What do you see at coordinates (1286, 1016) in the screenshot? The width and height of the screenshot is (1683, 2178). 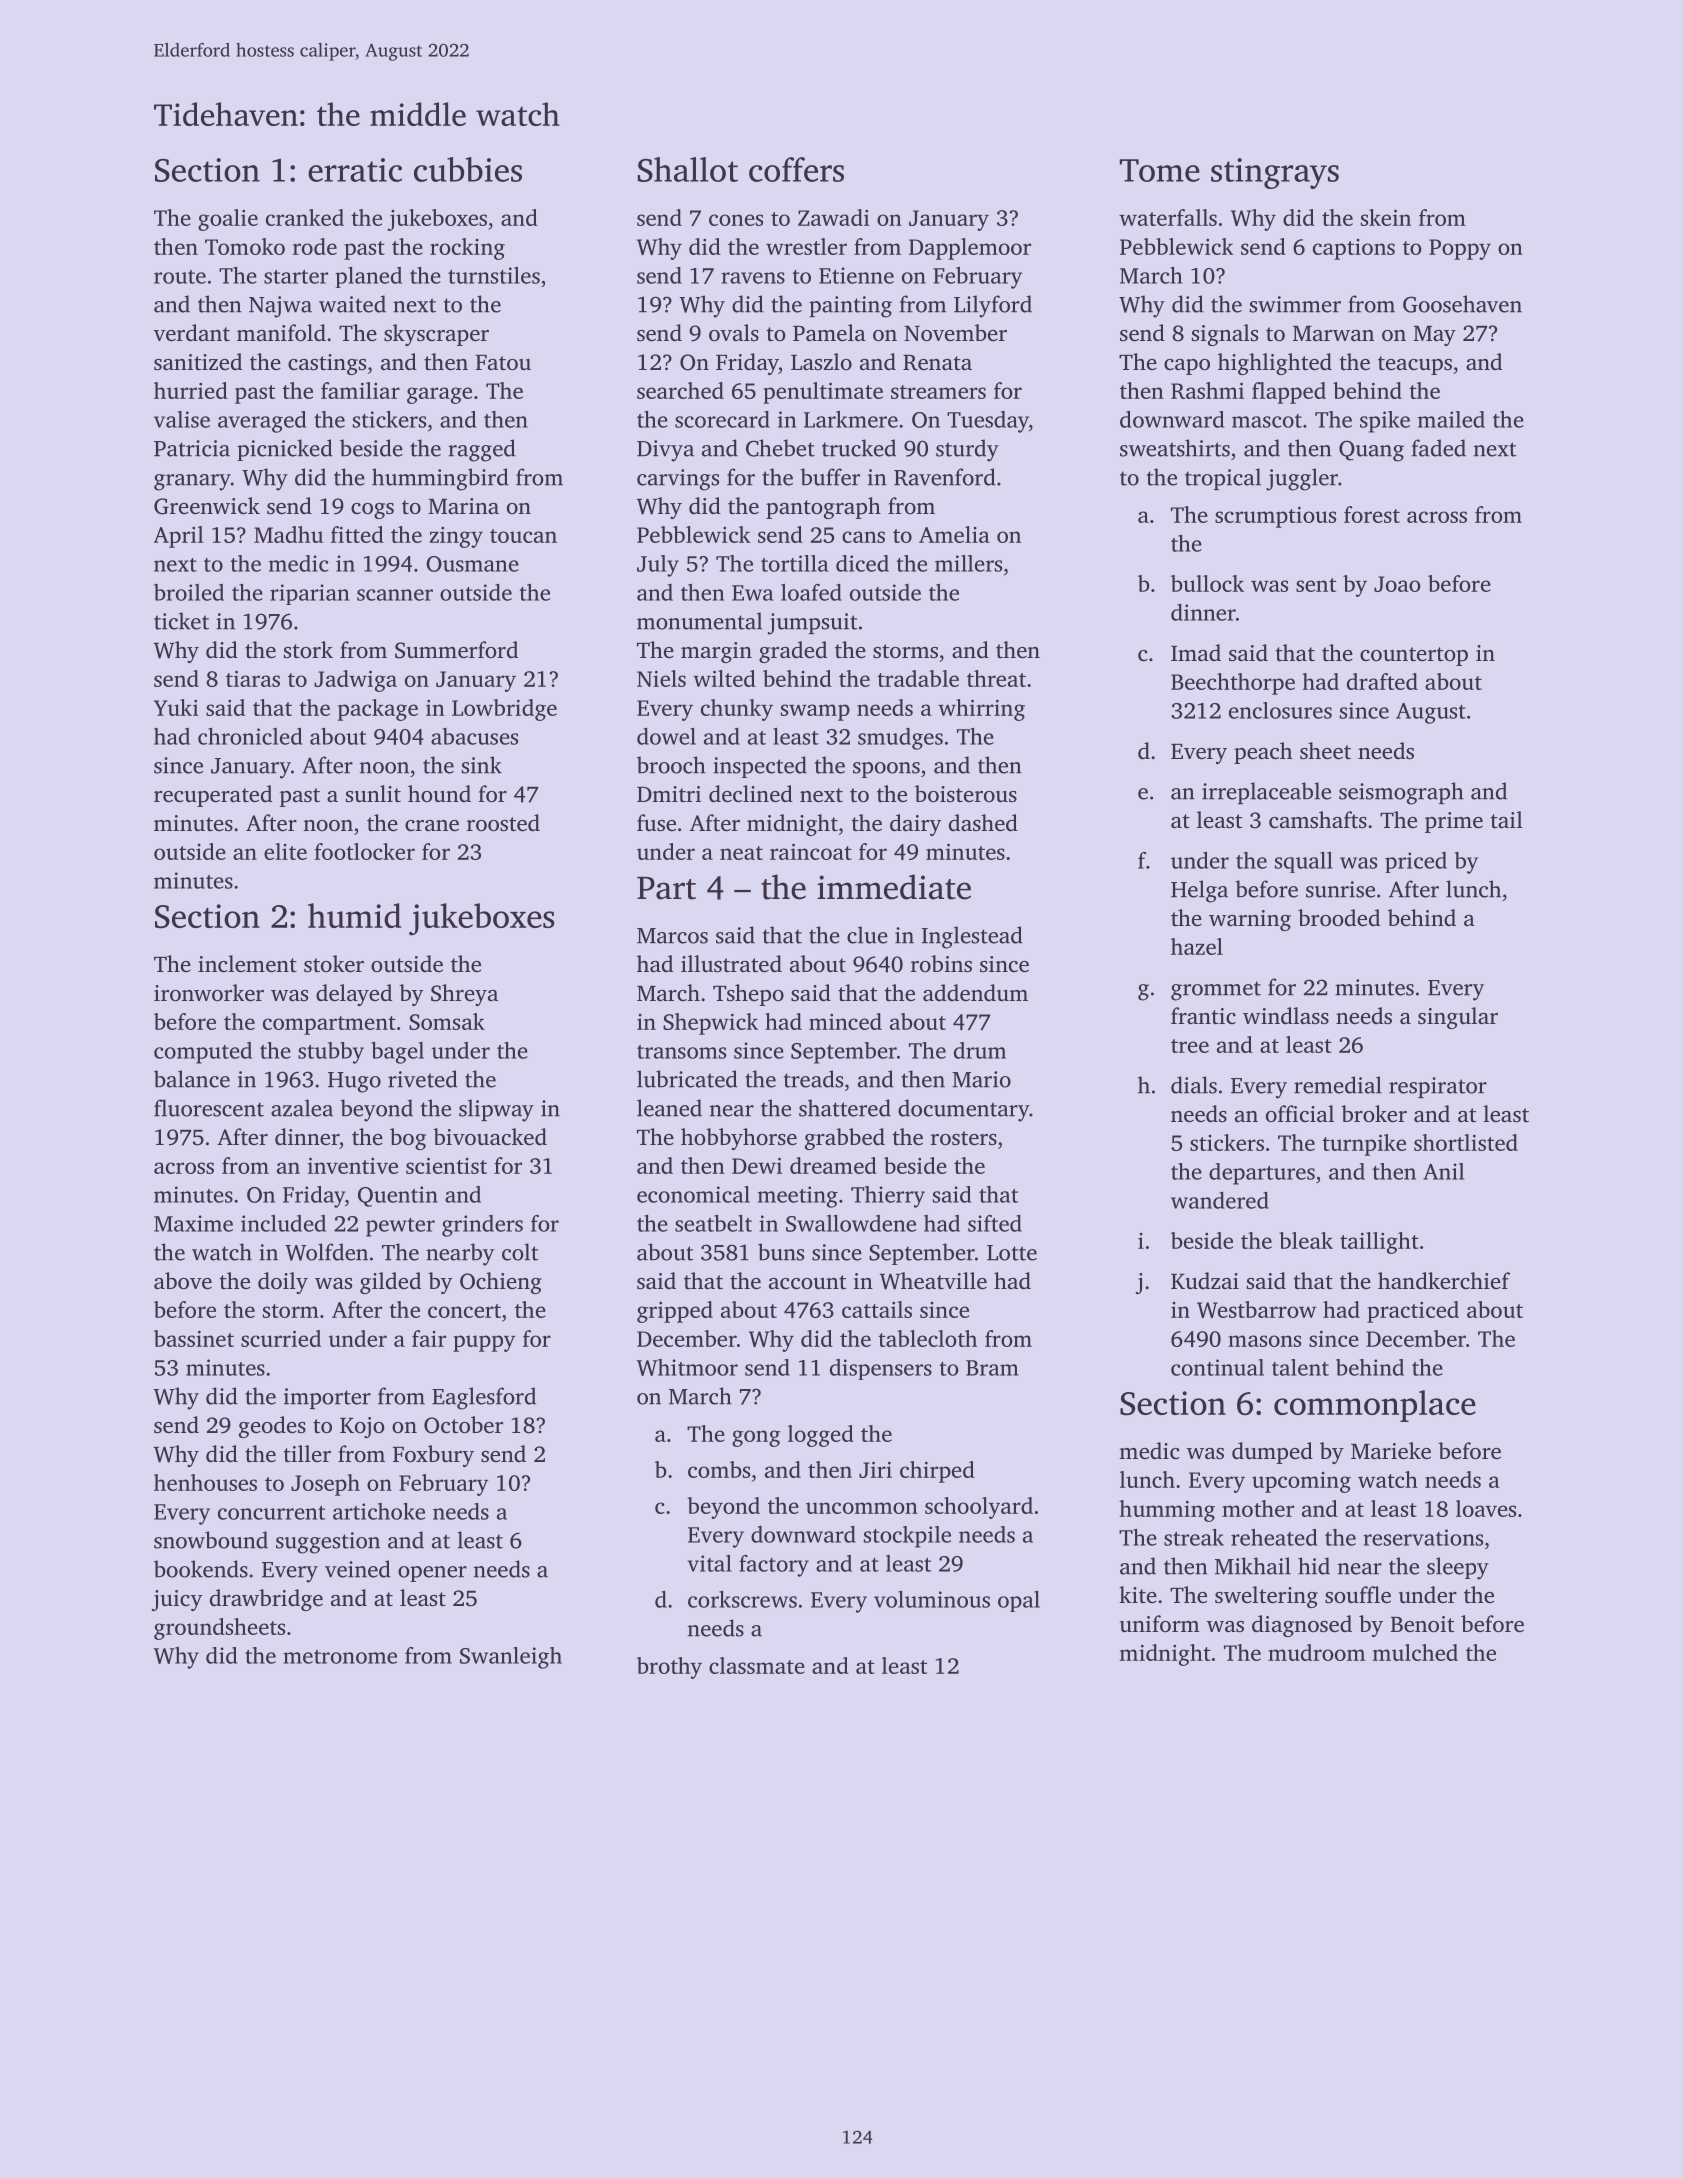 I see `windlass` at bounding box center [1286, 1016].
